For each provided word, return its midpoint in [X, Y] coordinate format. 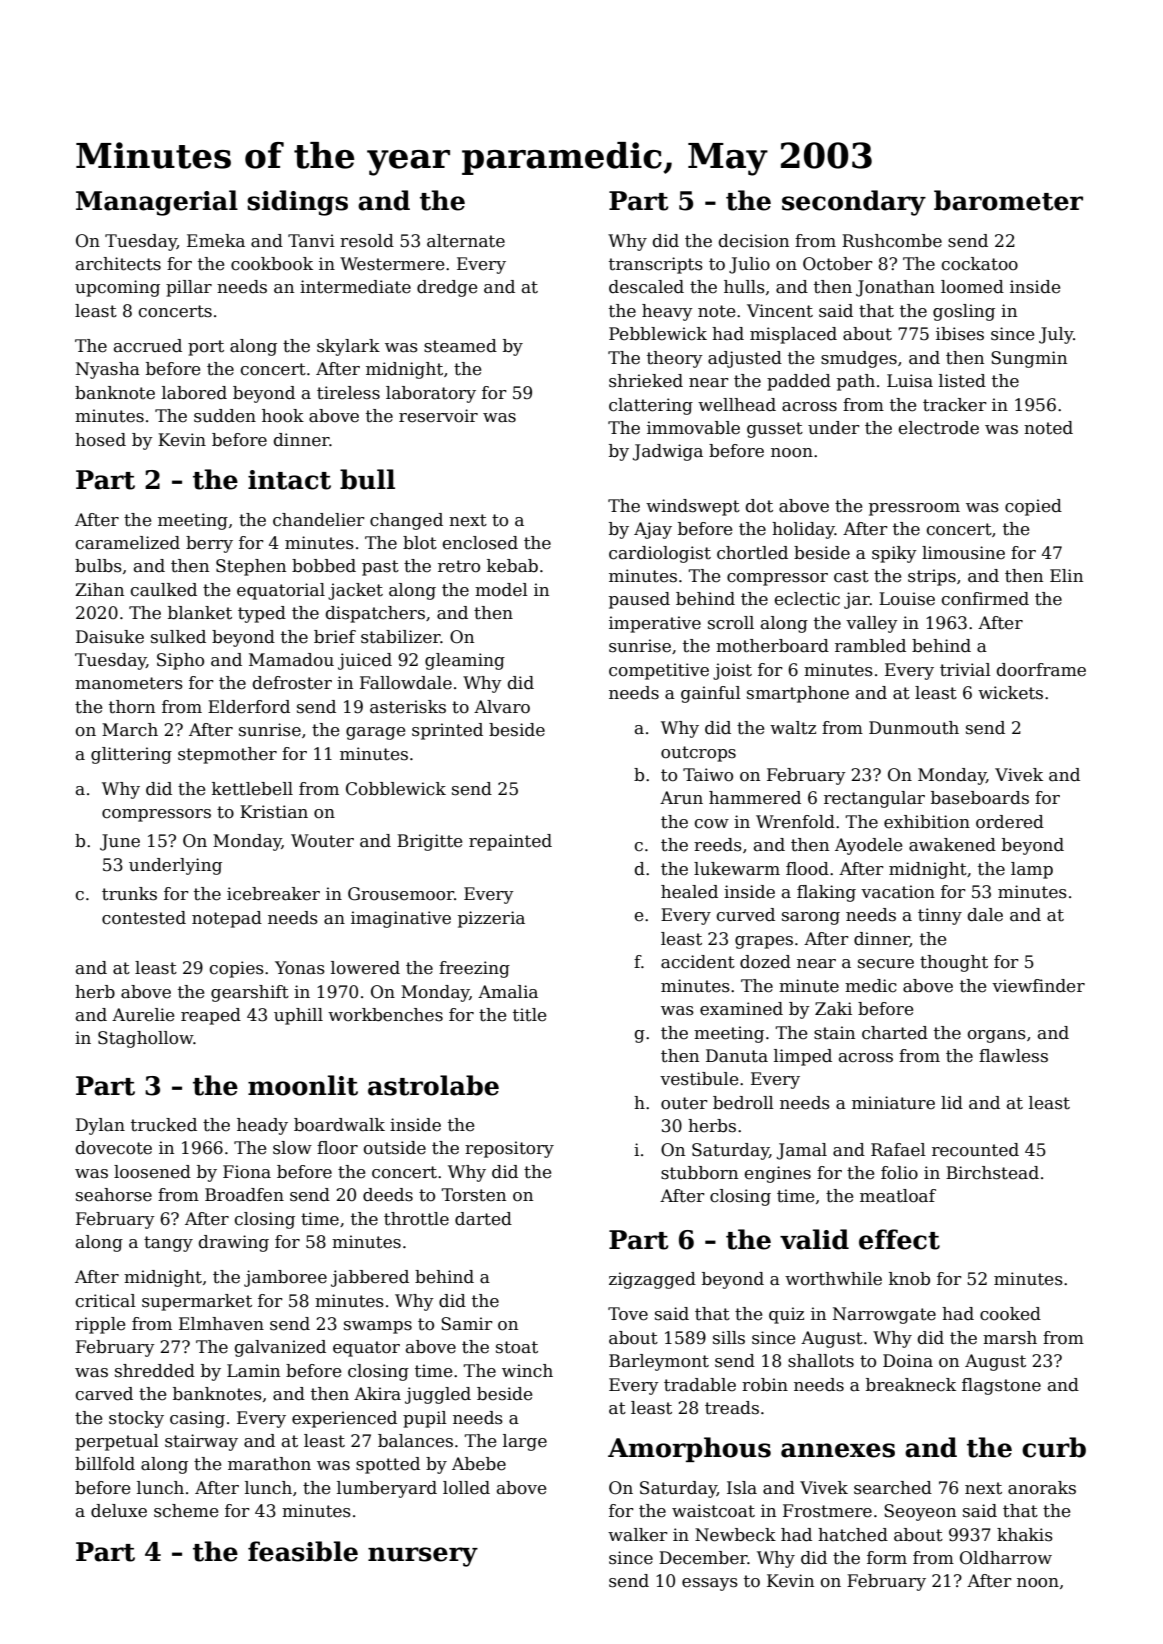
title [529, 1015]
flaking [826, 893]
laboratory [431, 394]
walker [638, 1535]
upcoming [117, 288]
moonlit [303, 1085]
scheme [186, 1511]
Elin [1066, 575]
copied [1033, 507]
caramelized [128, 543]
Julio [749, 265]
